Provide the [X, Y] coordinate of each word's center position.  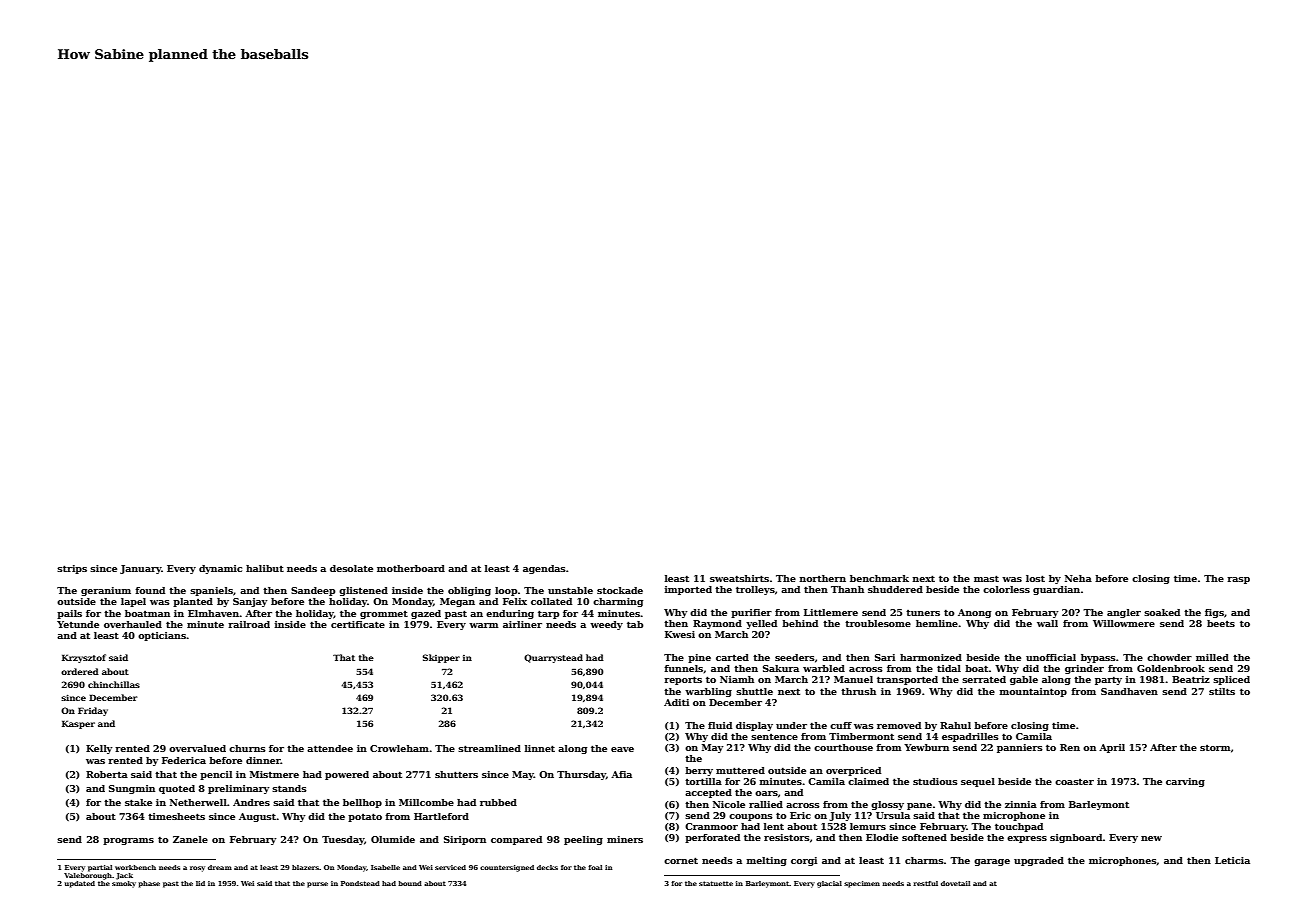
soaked [1162, 612]
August [257, 817]
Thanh [847, 589]
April [1112, 748]
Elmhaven [213, 613]
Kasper [78, 724]
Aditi [676, 702]
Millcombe [426, 802]
